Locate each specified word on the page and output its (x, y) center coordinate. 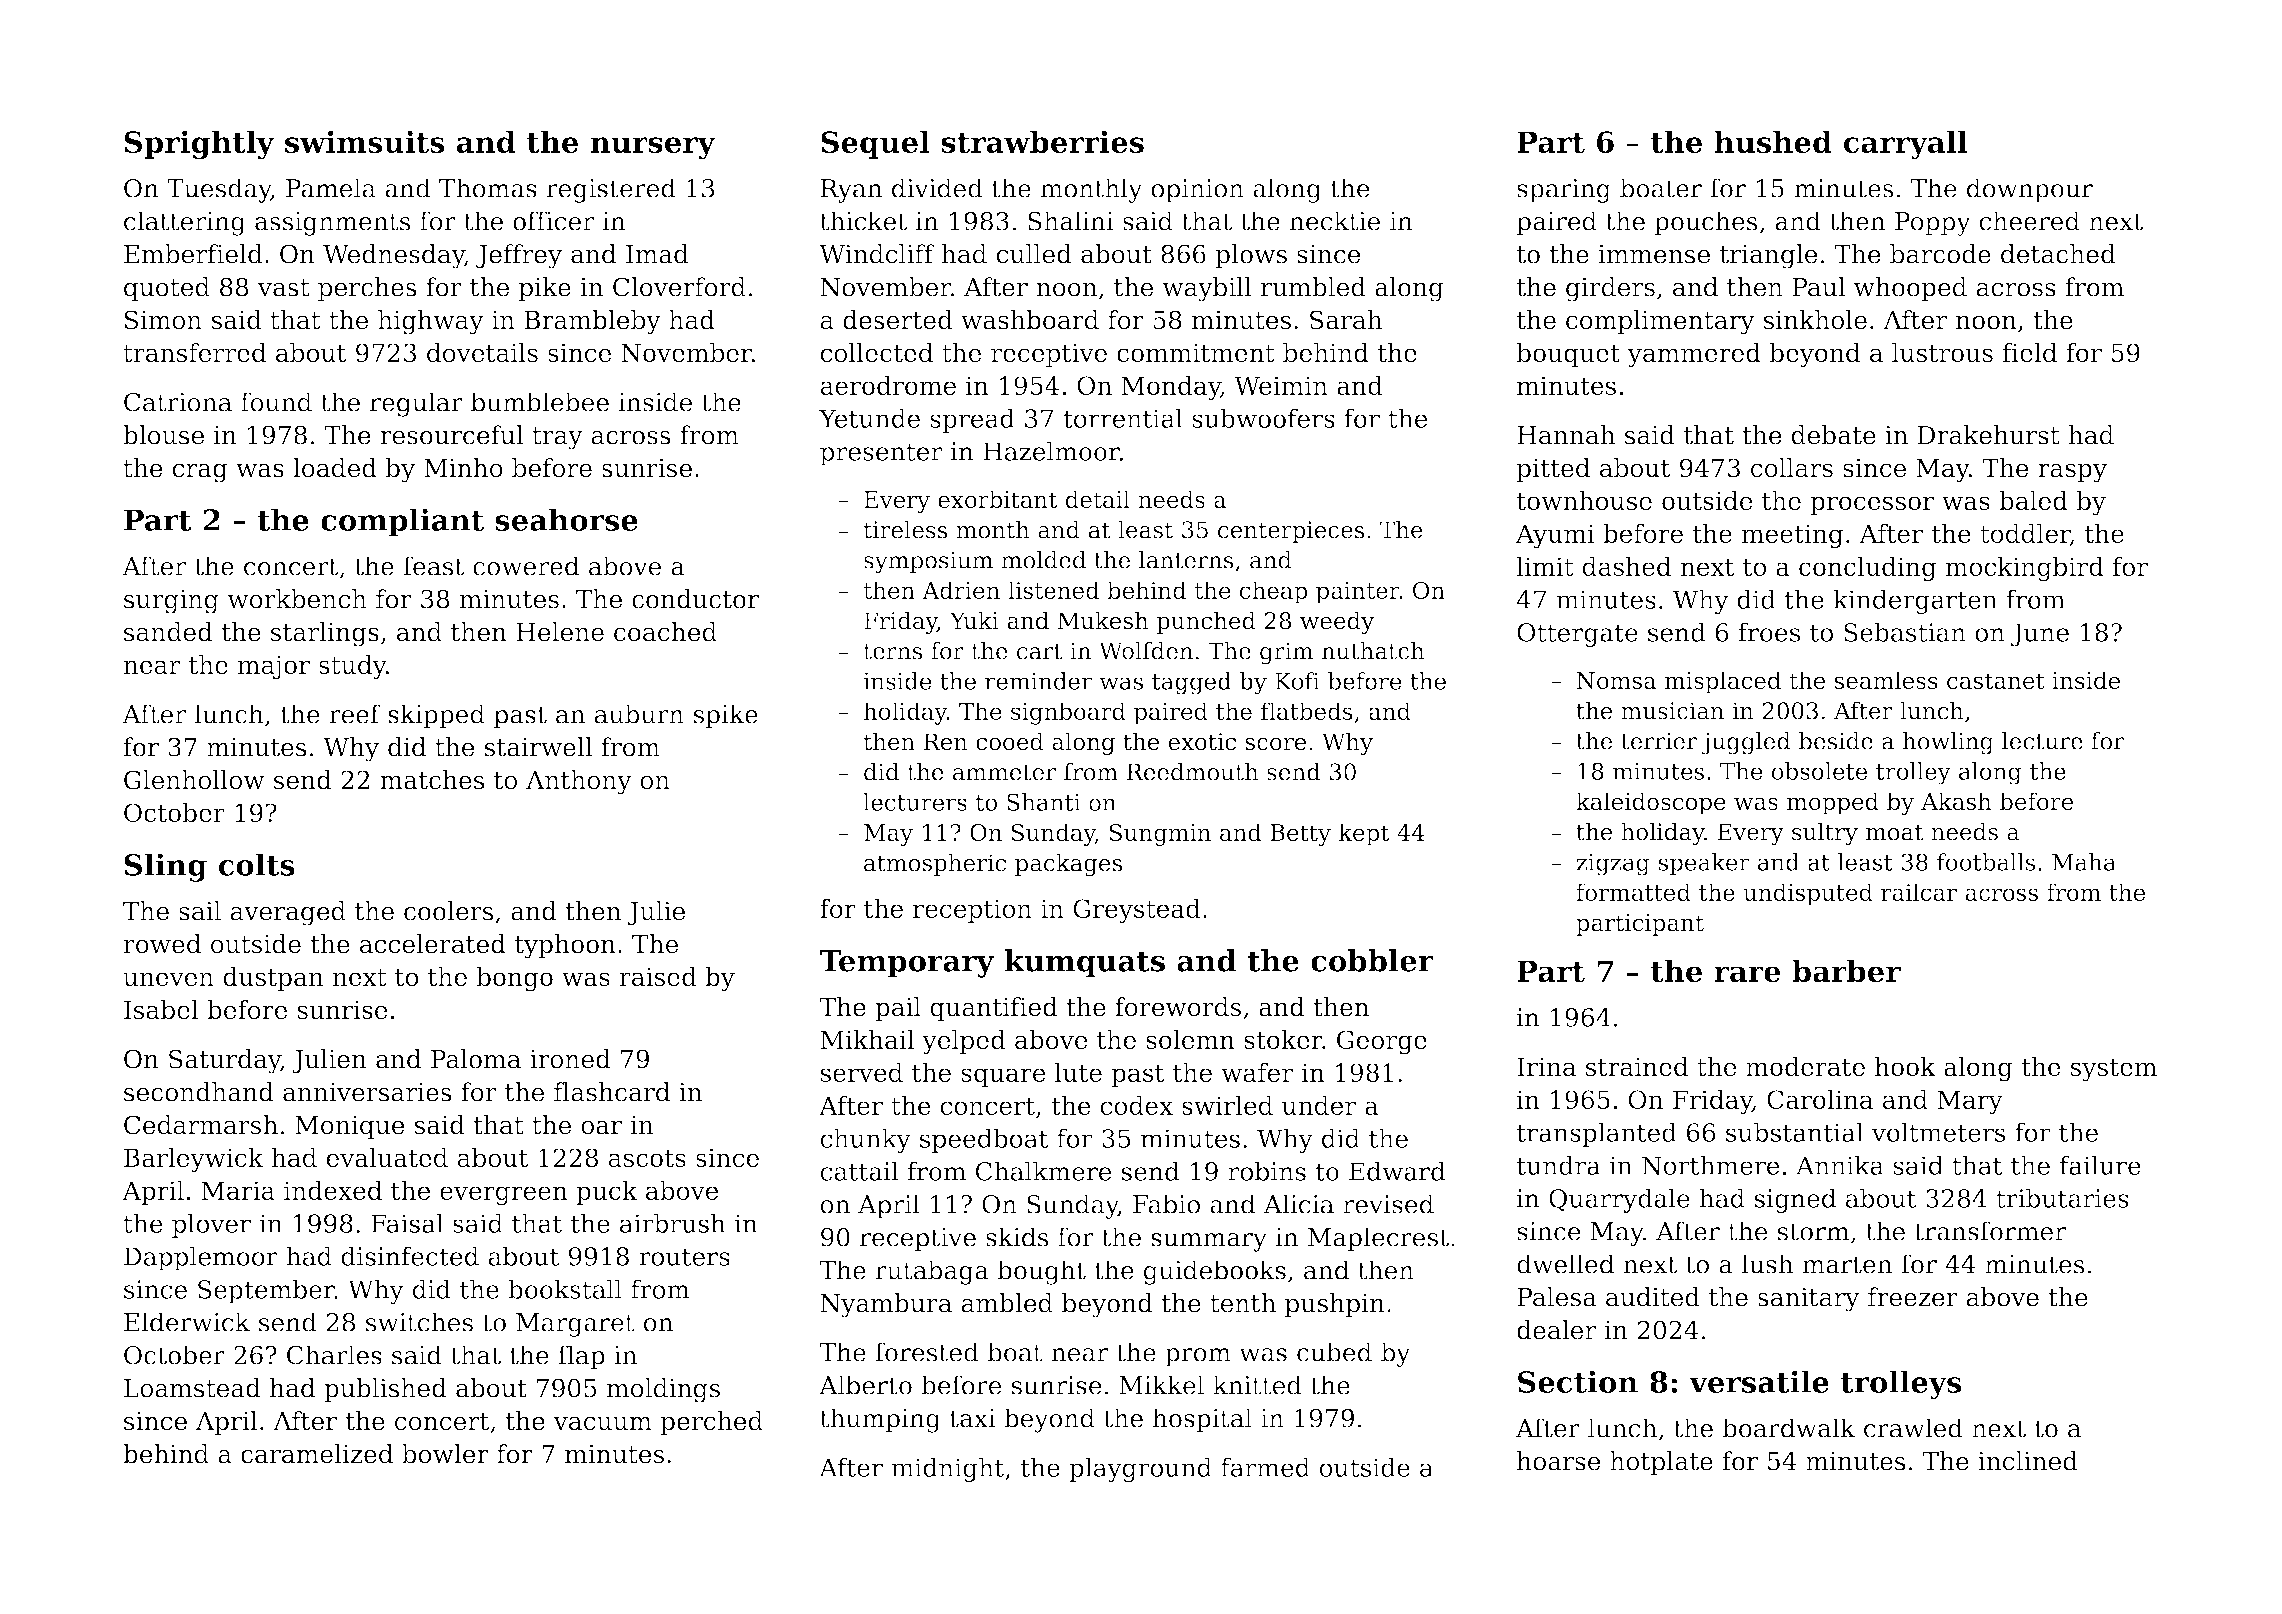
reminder (1038, 681)
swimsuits (365, 141)
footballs (1986, 862)
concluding (1867, 569)
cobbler (1372, 960)
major (274, 667)
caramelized (317, 1454)
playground (1140, 1469)
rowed (162, 944)
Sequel (875, 144)
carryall (1905, 144)
